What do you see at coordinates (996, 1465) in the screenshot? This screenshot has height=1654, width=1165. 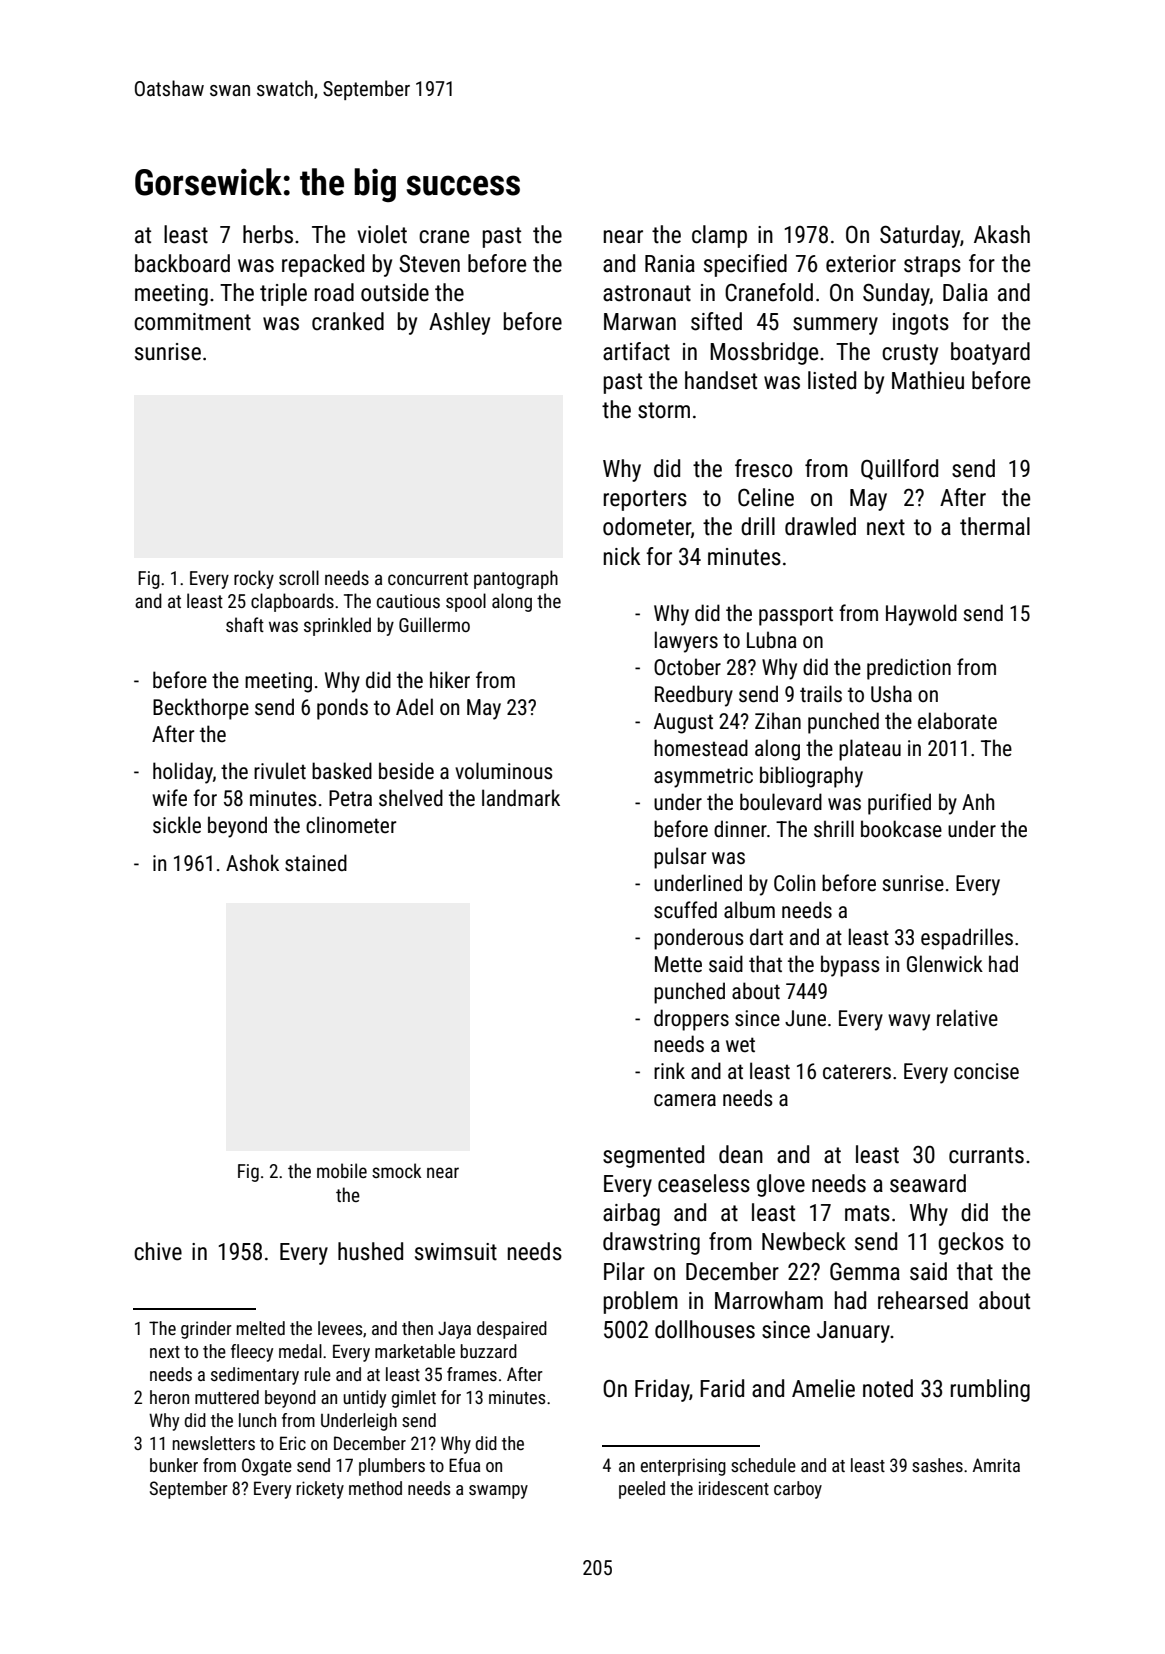 I see `Amrita` at bounding box center [996, 1465].
